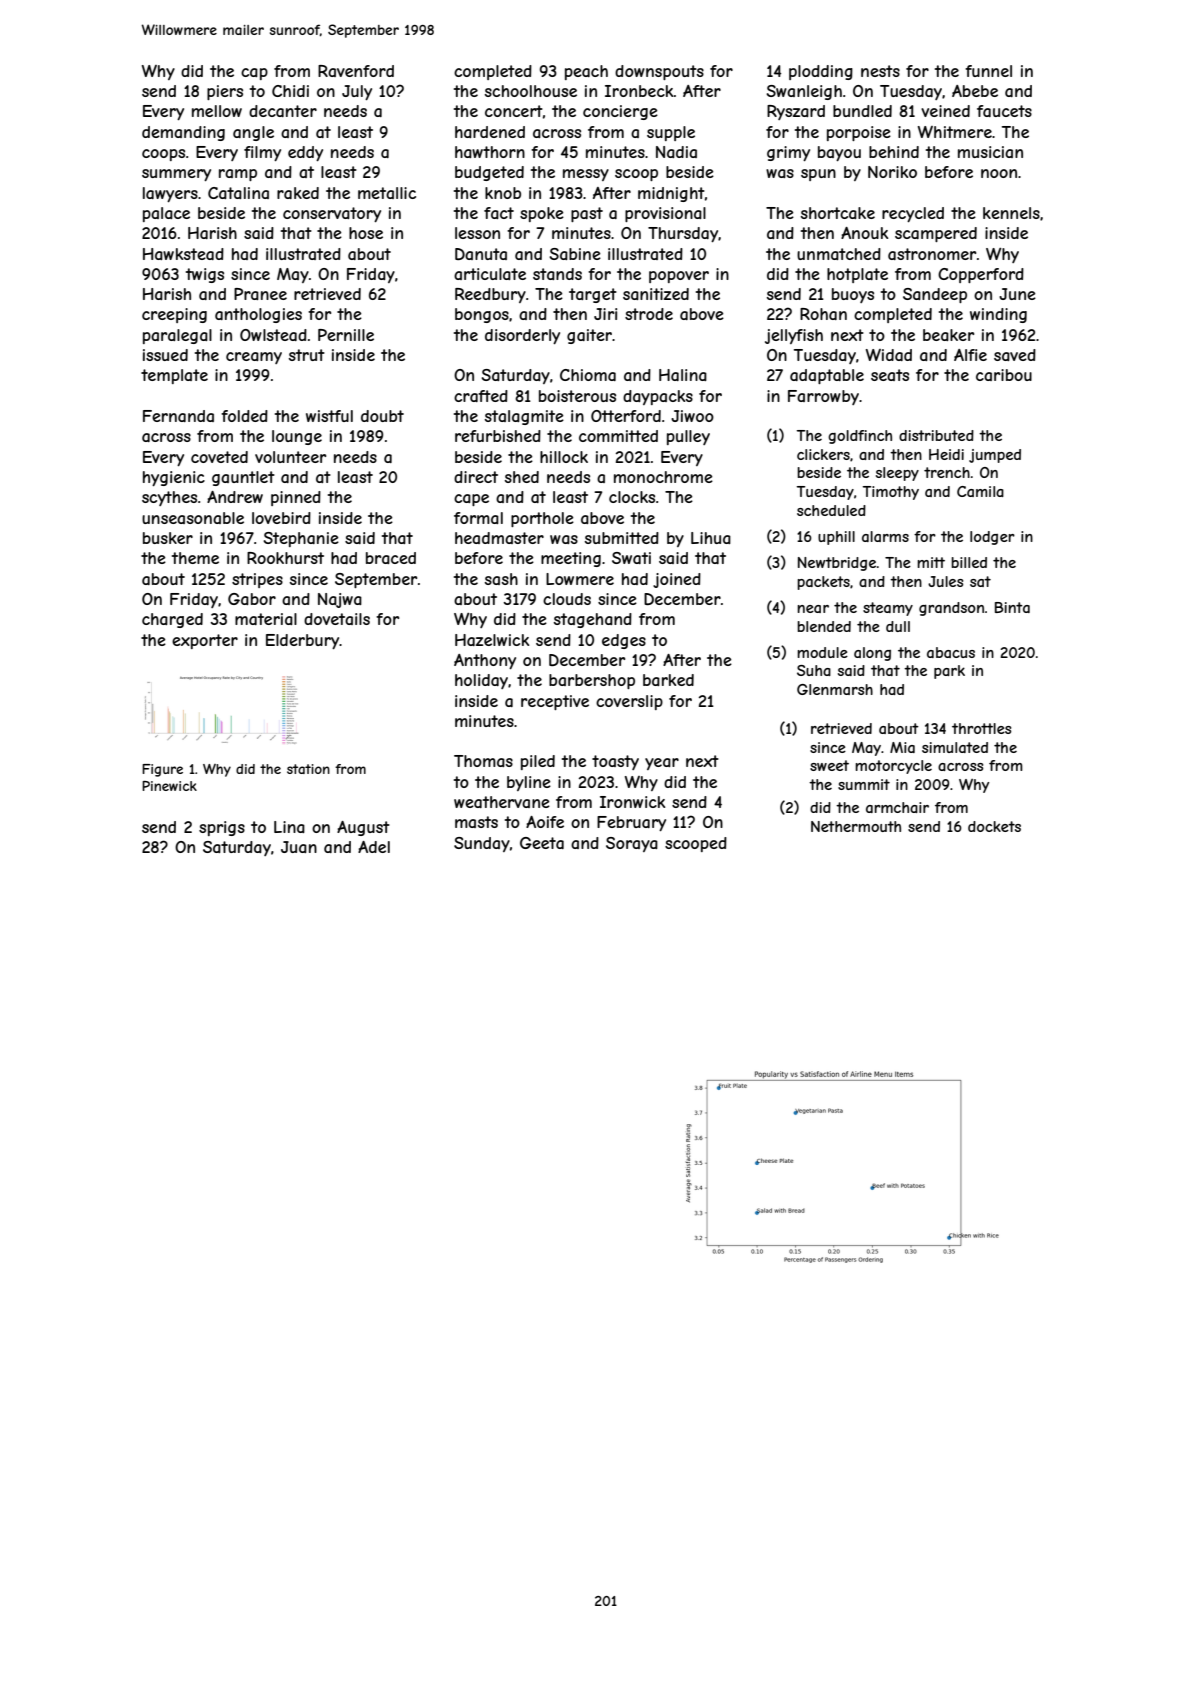  Describe the element at coordinates (483, 761) in the page. I see `Thomas` at that location.
